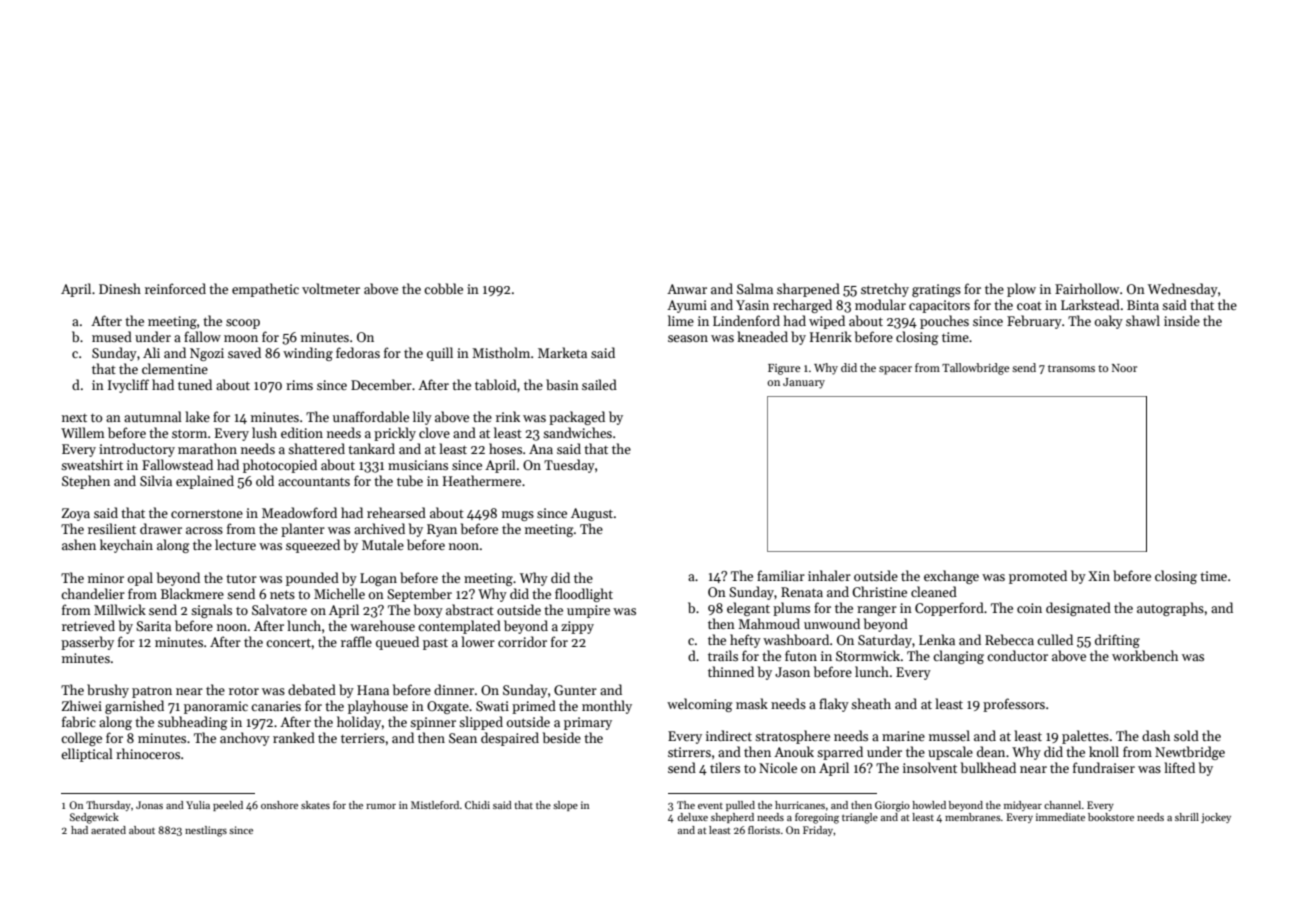  Describe the element at coordinates (1111, 817) in the page. I see `bookstore` at that location.
